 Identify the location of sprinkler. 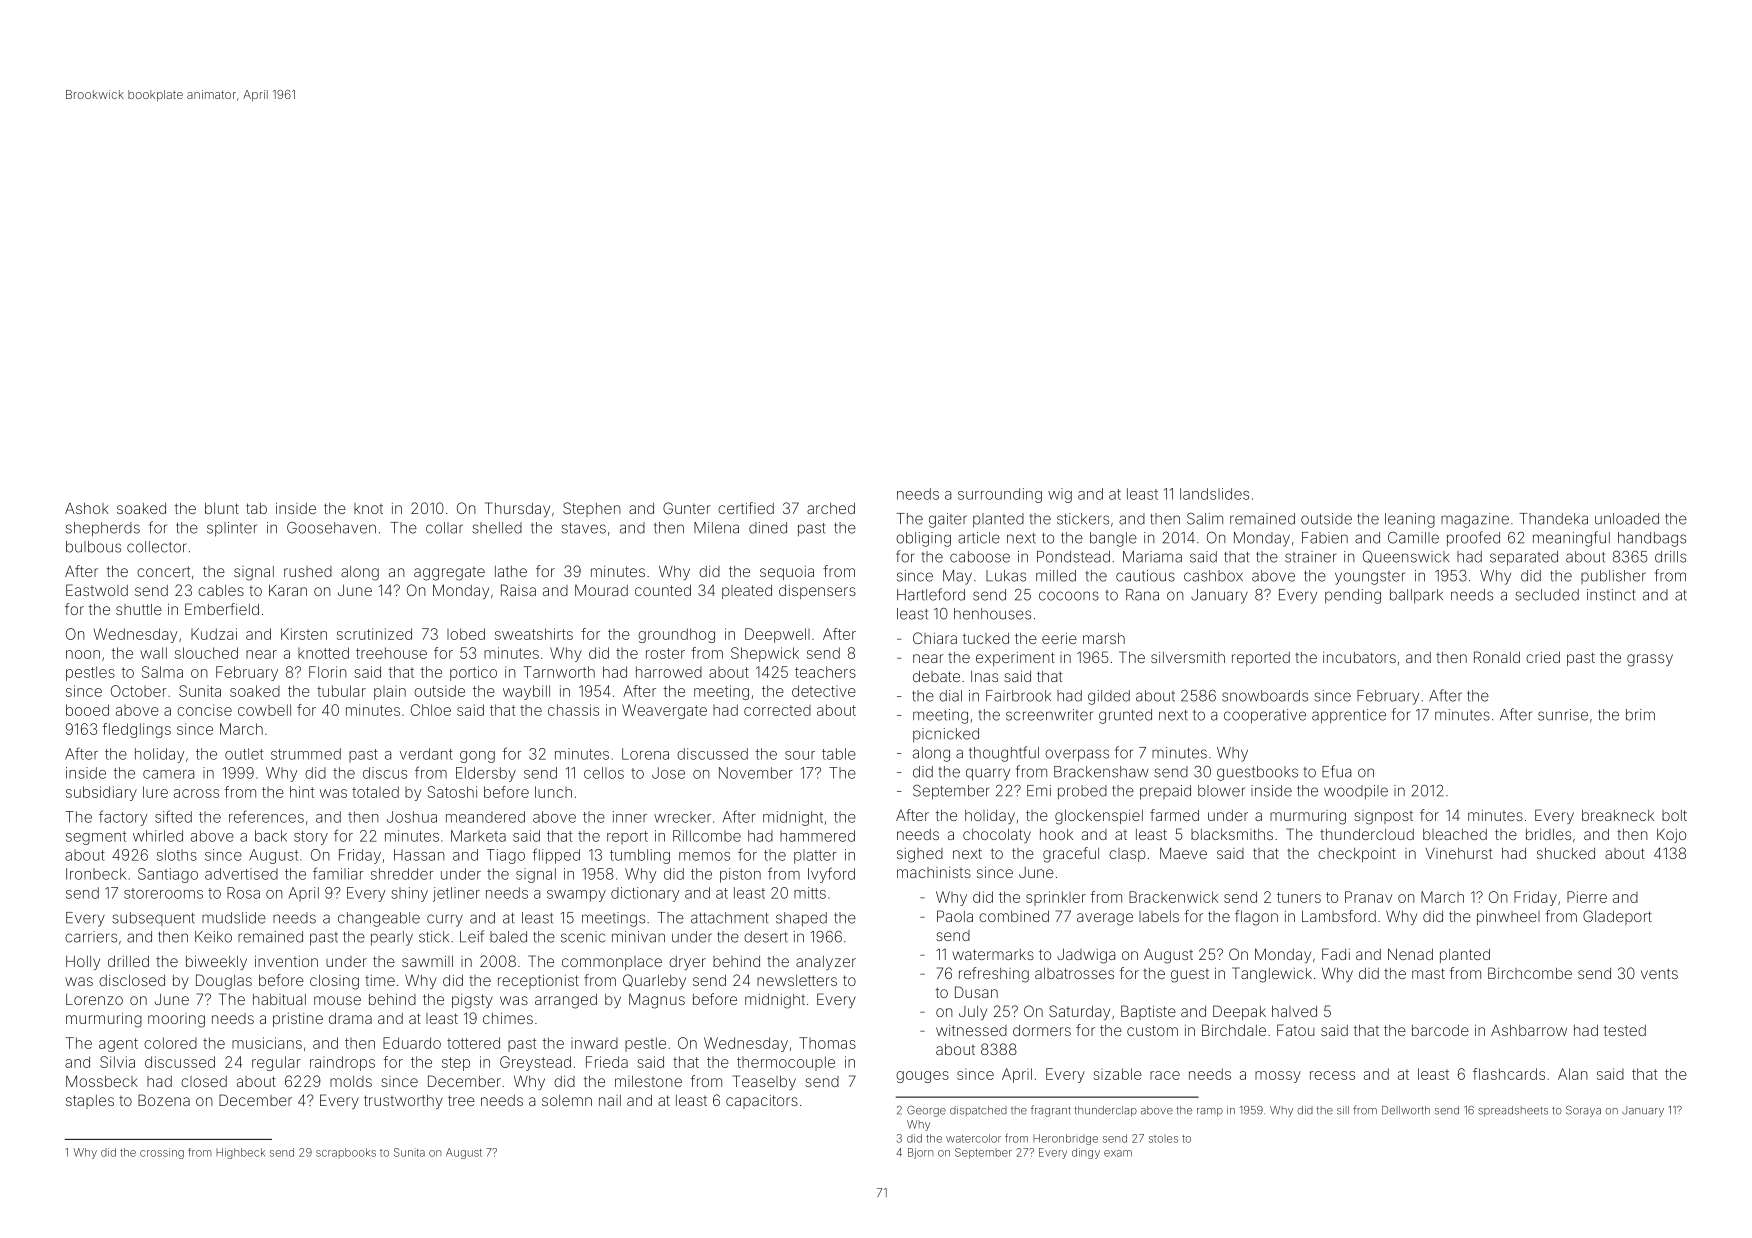
(1056, 898).
